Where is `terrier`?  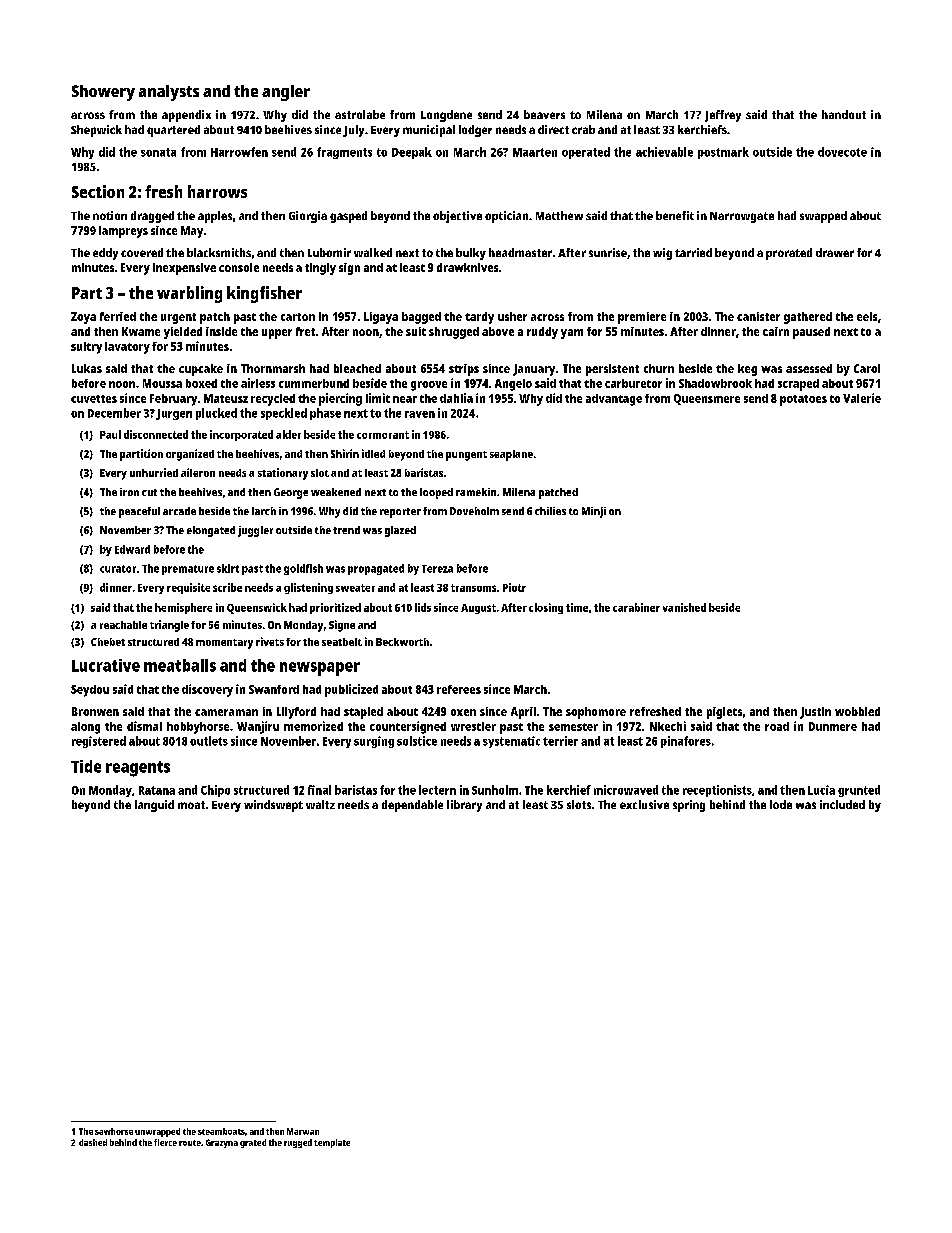 terrier is located at coordinates (560, 741).
